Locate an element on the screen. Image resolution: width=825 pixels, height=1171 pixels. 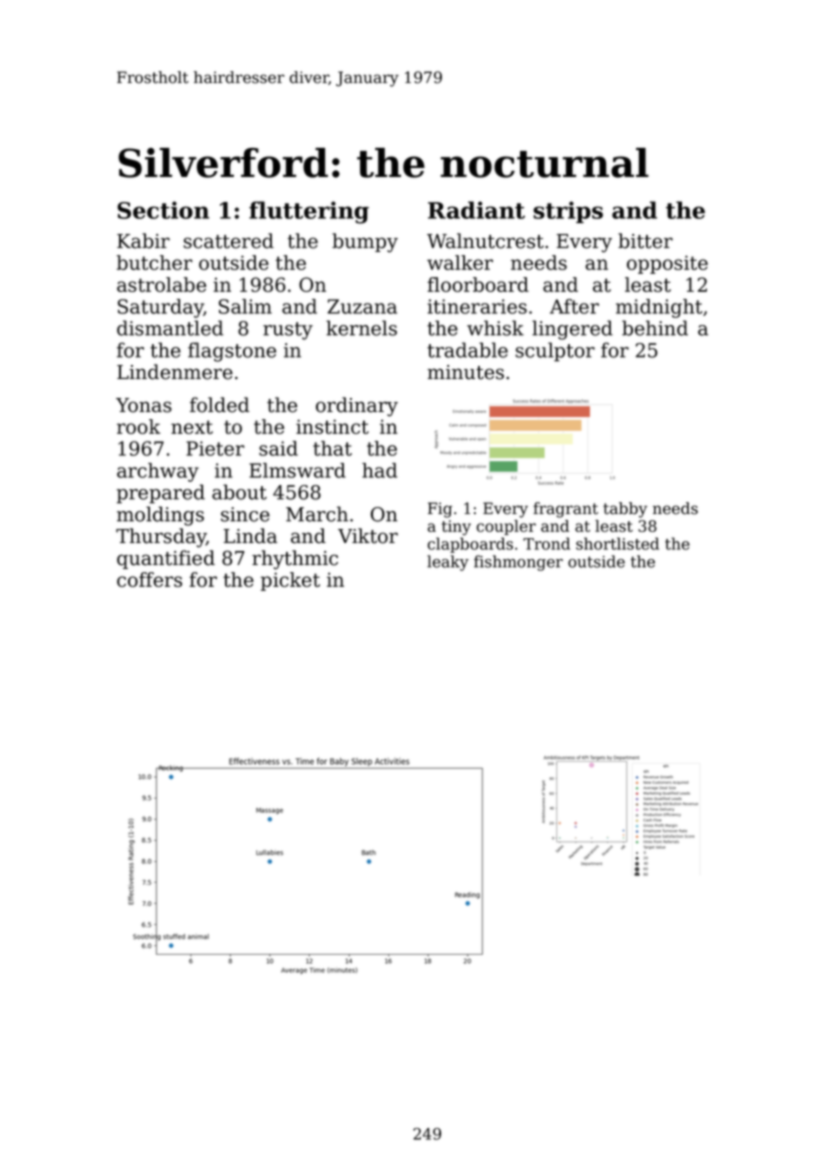
tabby is located at coordinates (625, 510).
